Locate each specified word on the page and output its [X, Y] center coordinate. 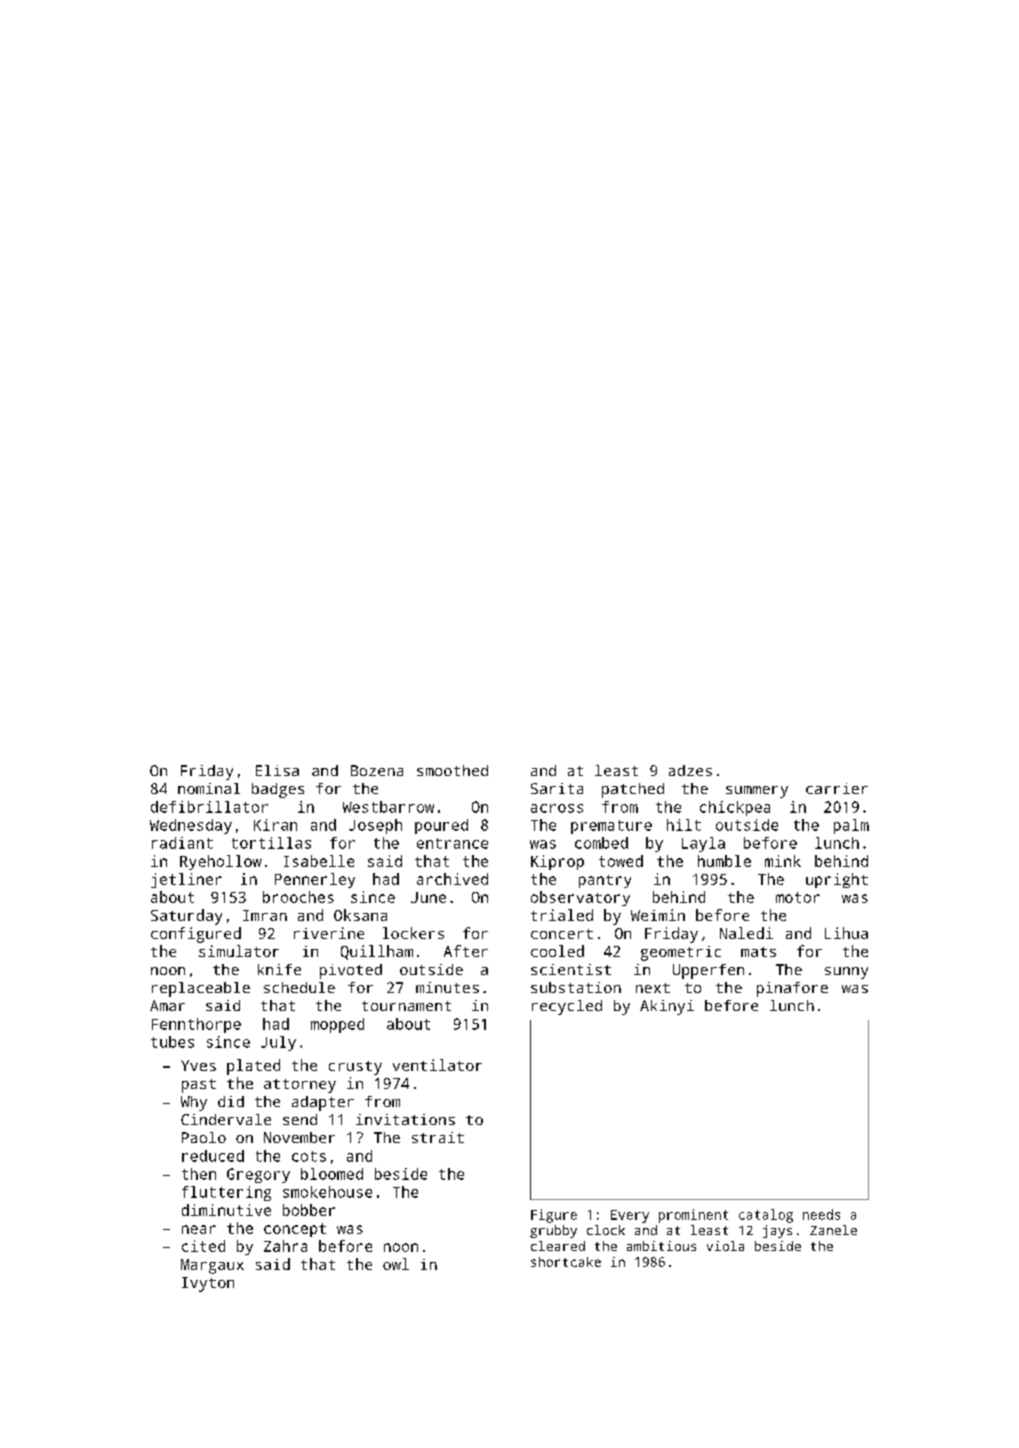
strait [438, 1137]
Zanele [833, 1230]
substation [576, 987]
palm [851, 826]
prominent [693, 1216]
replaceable [201, 989]
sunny [846, 973]
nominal [209, 788]
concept [295, 1230]
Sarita [557, 788]
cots [309, 1156]
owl [396, 1264]
